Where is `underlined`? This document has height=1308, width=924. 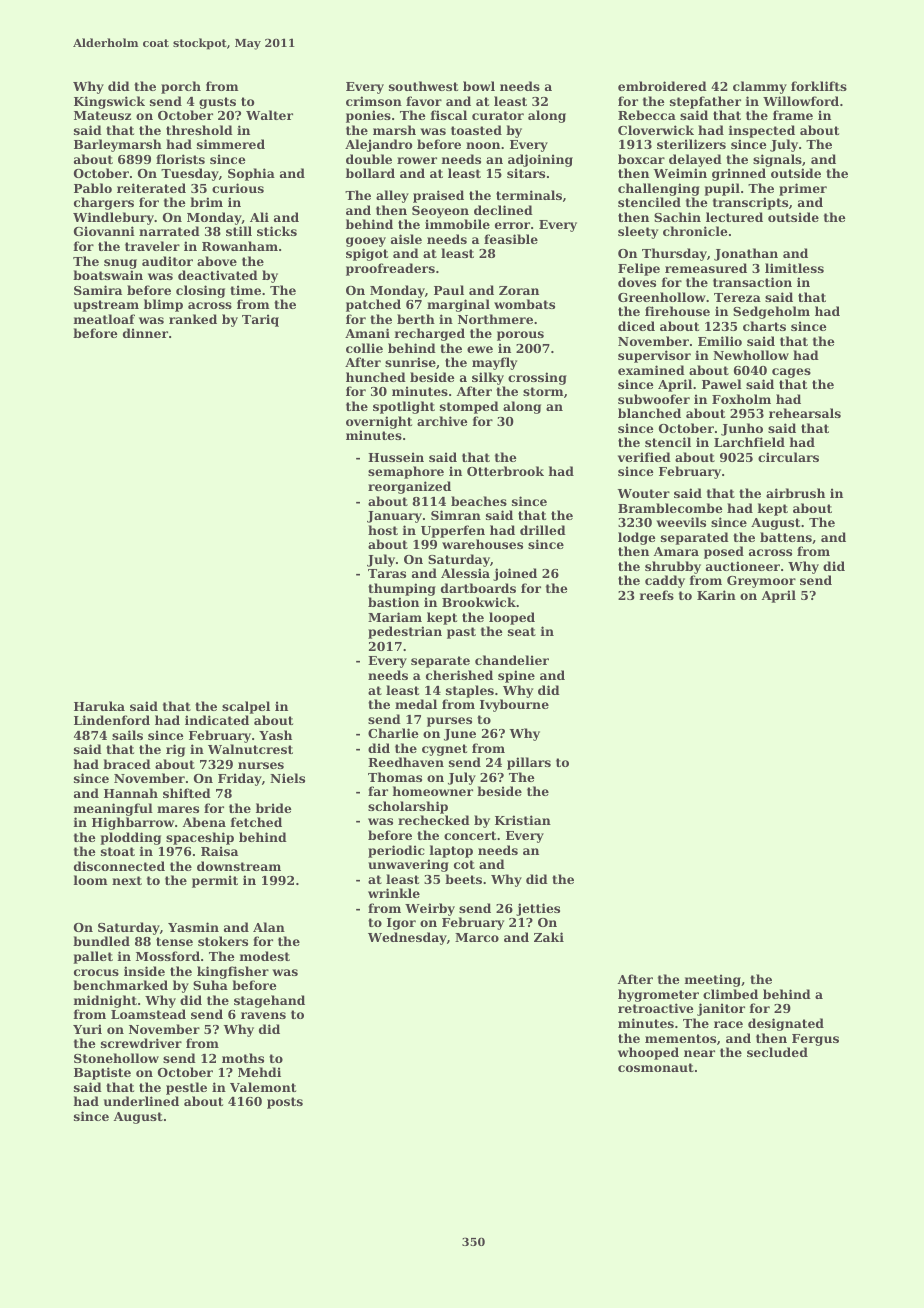 underlined is located at coordinates (141, 1101).
